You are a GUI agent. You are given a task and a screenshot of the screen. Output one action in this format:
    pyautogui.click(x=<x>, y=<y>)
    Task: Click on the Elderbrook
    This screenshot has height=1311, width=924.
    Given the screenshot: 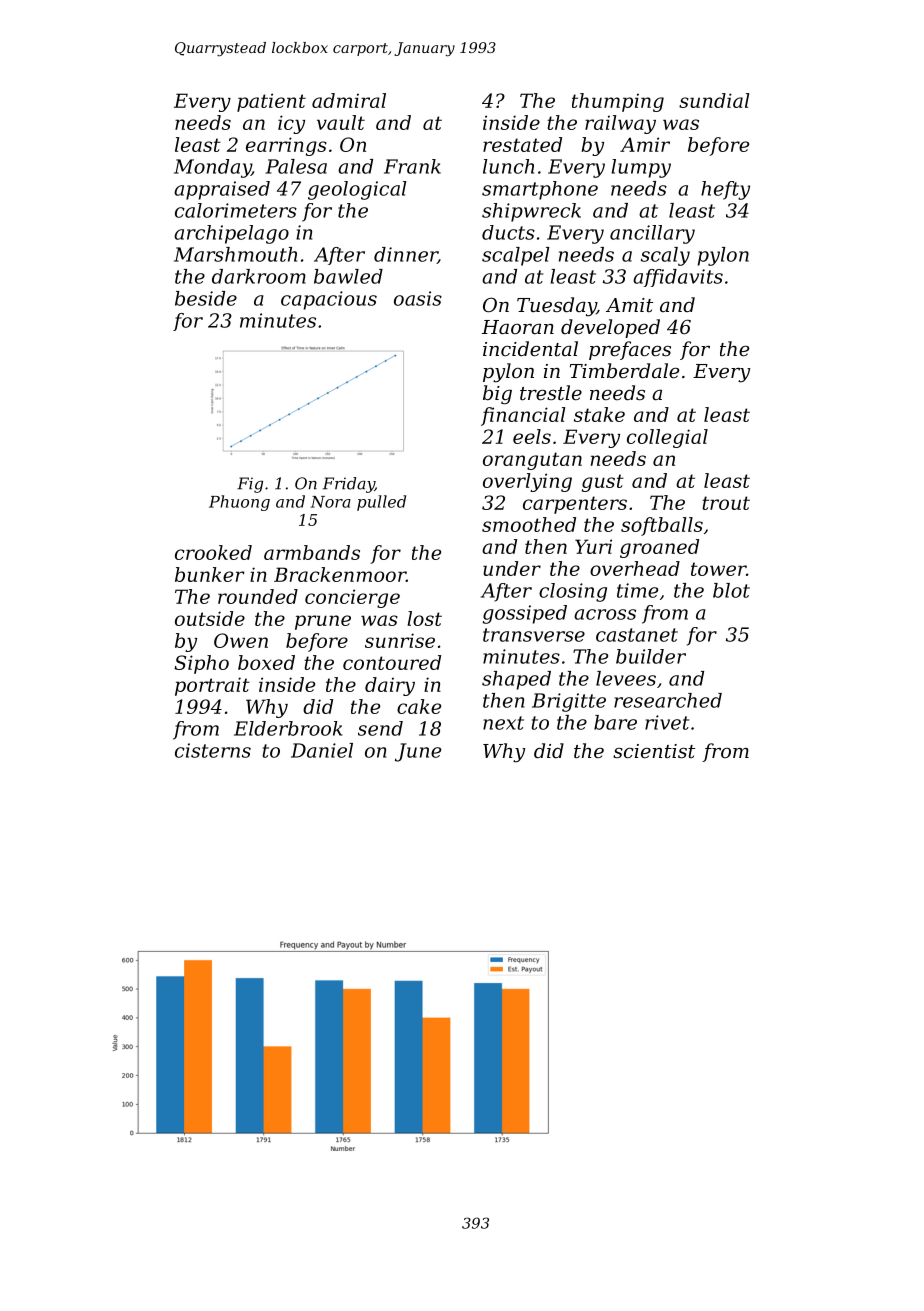 What is the action you would take?
    pyautogui.click(x=288, y=728)
